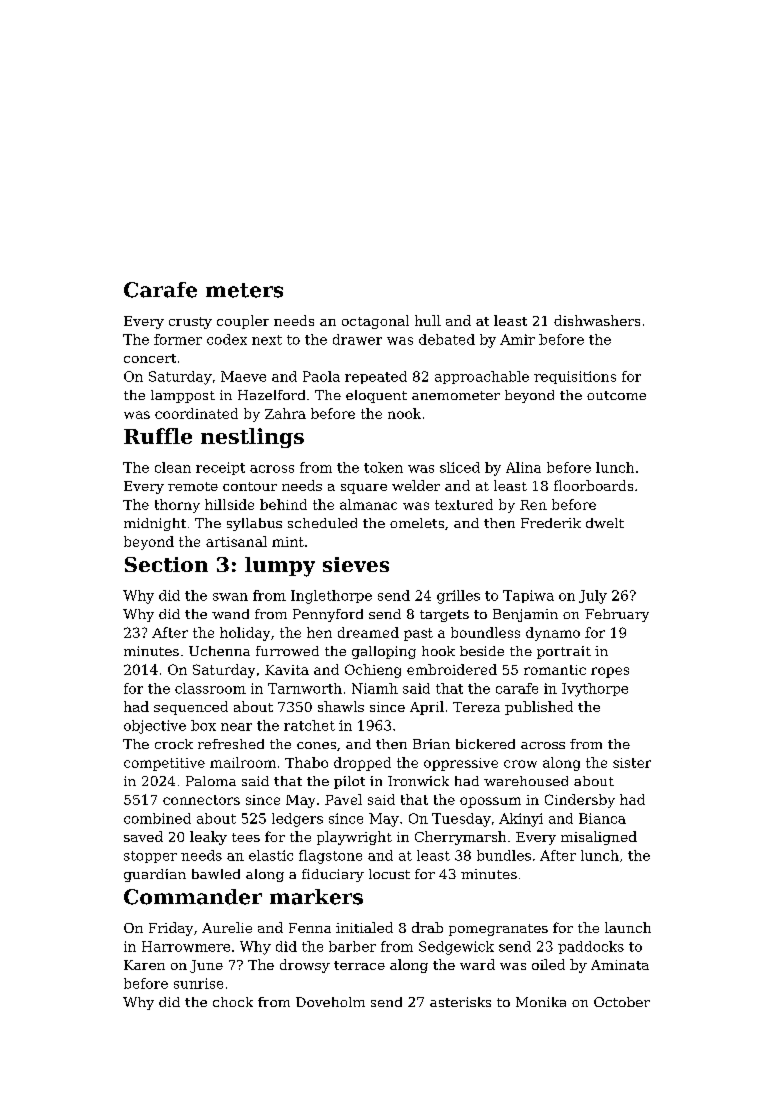  What do you see at coordinates (155, 727) in the screenshot?
I see `objective` at bounding box center [155, 727].
